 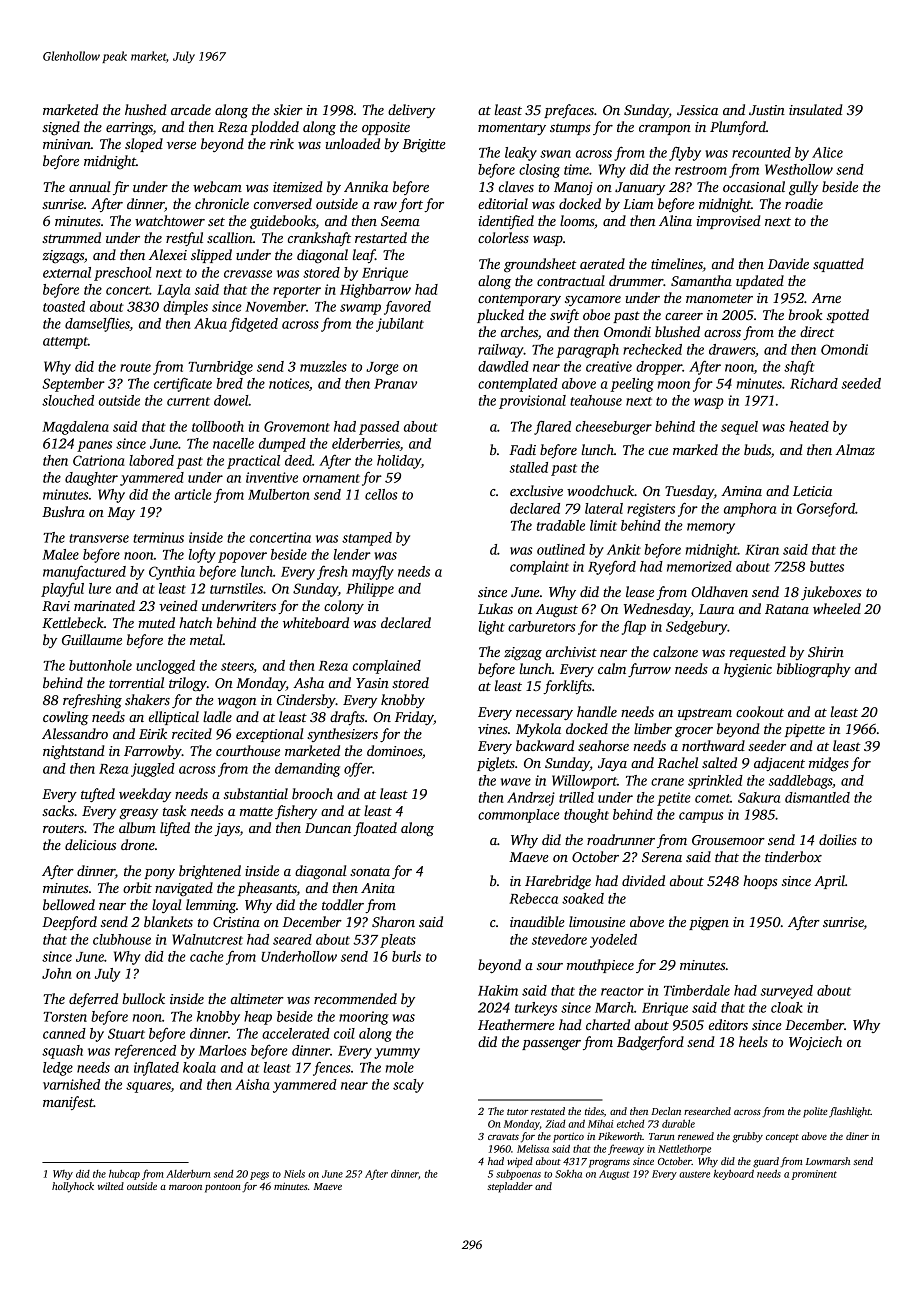 What do you see at coordinates (218, 426) in the image?
I see `tollbooth` at bounding box center [218, 426].
